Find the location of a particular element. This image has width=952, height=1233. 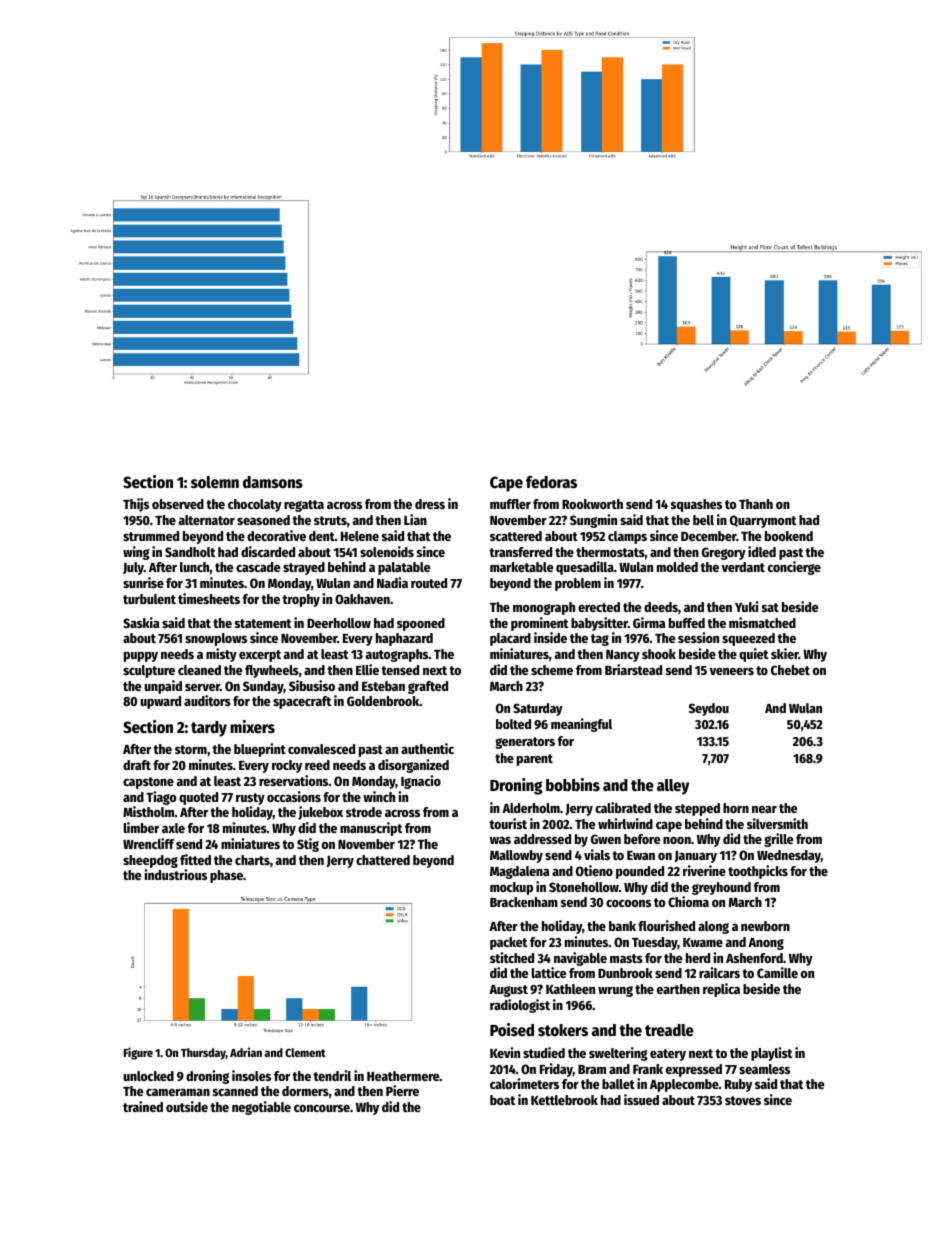

Lian is located at coordinates (415, 519).
